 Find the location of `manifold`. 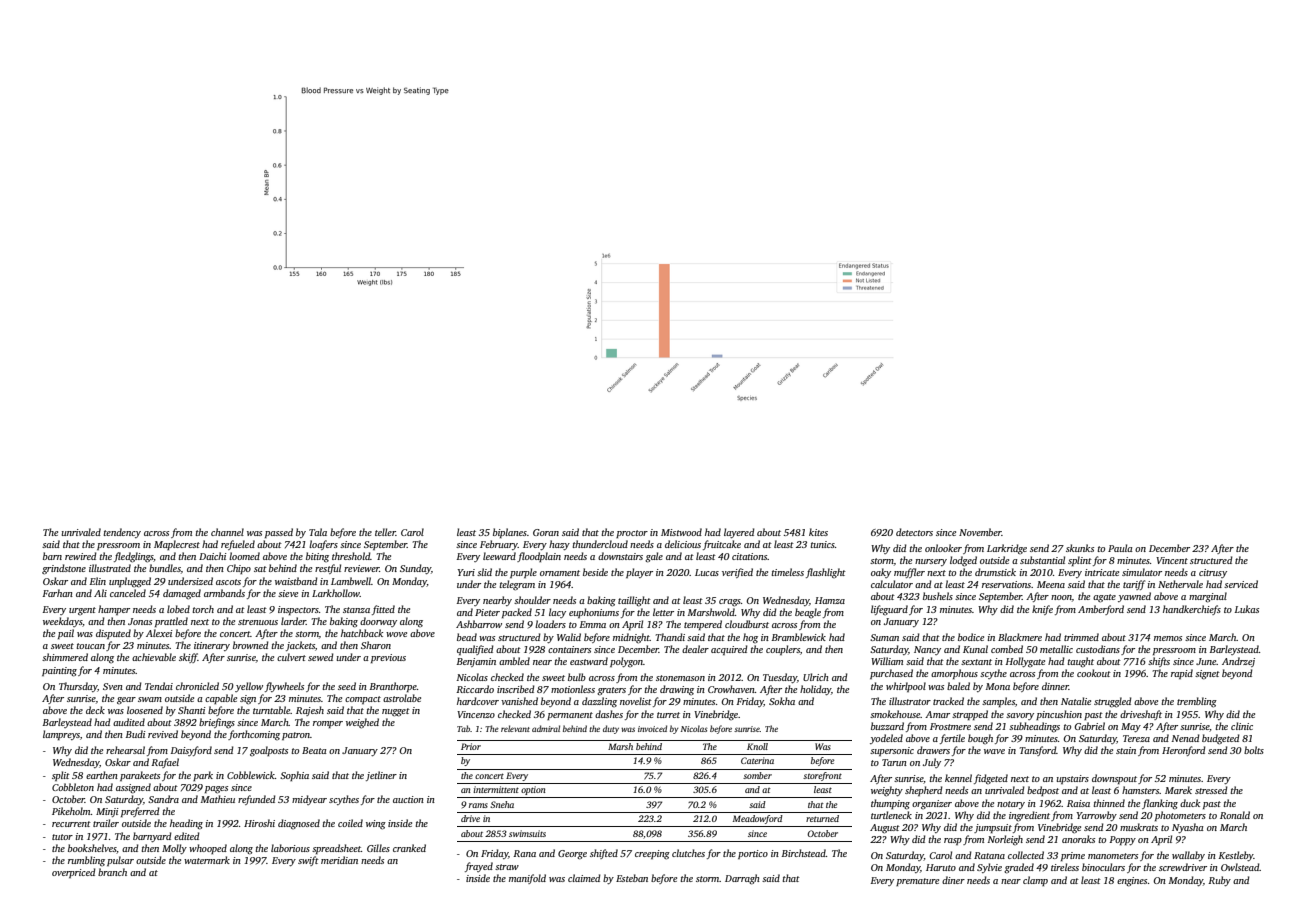

manifold is located at coordinates (527, 879).
